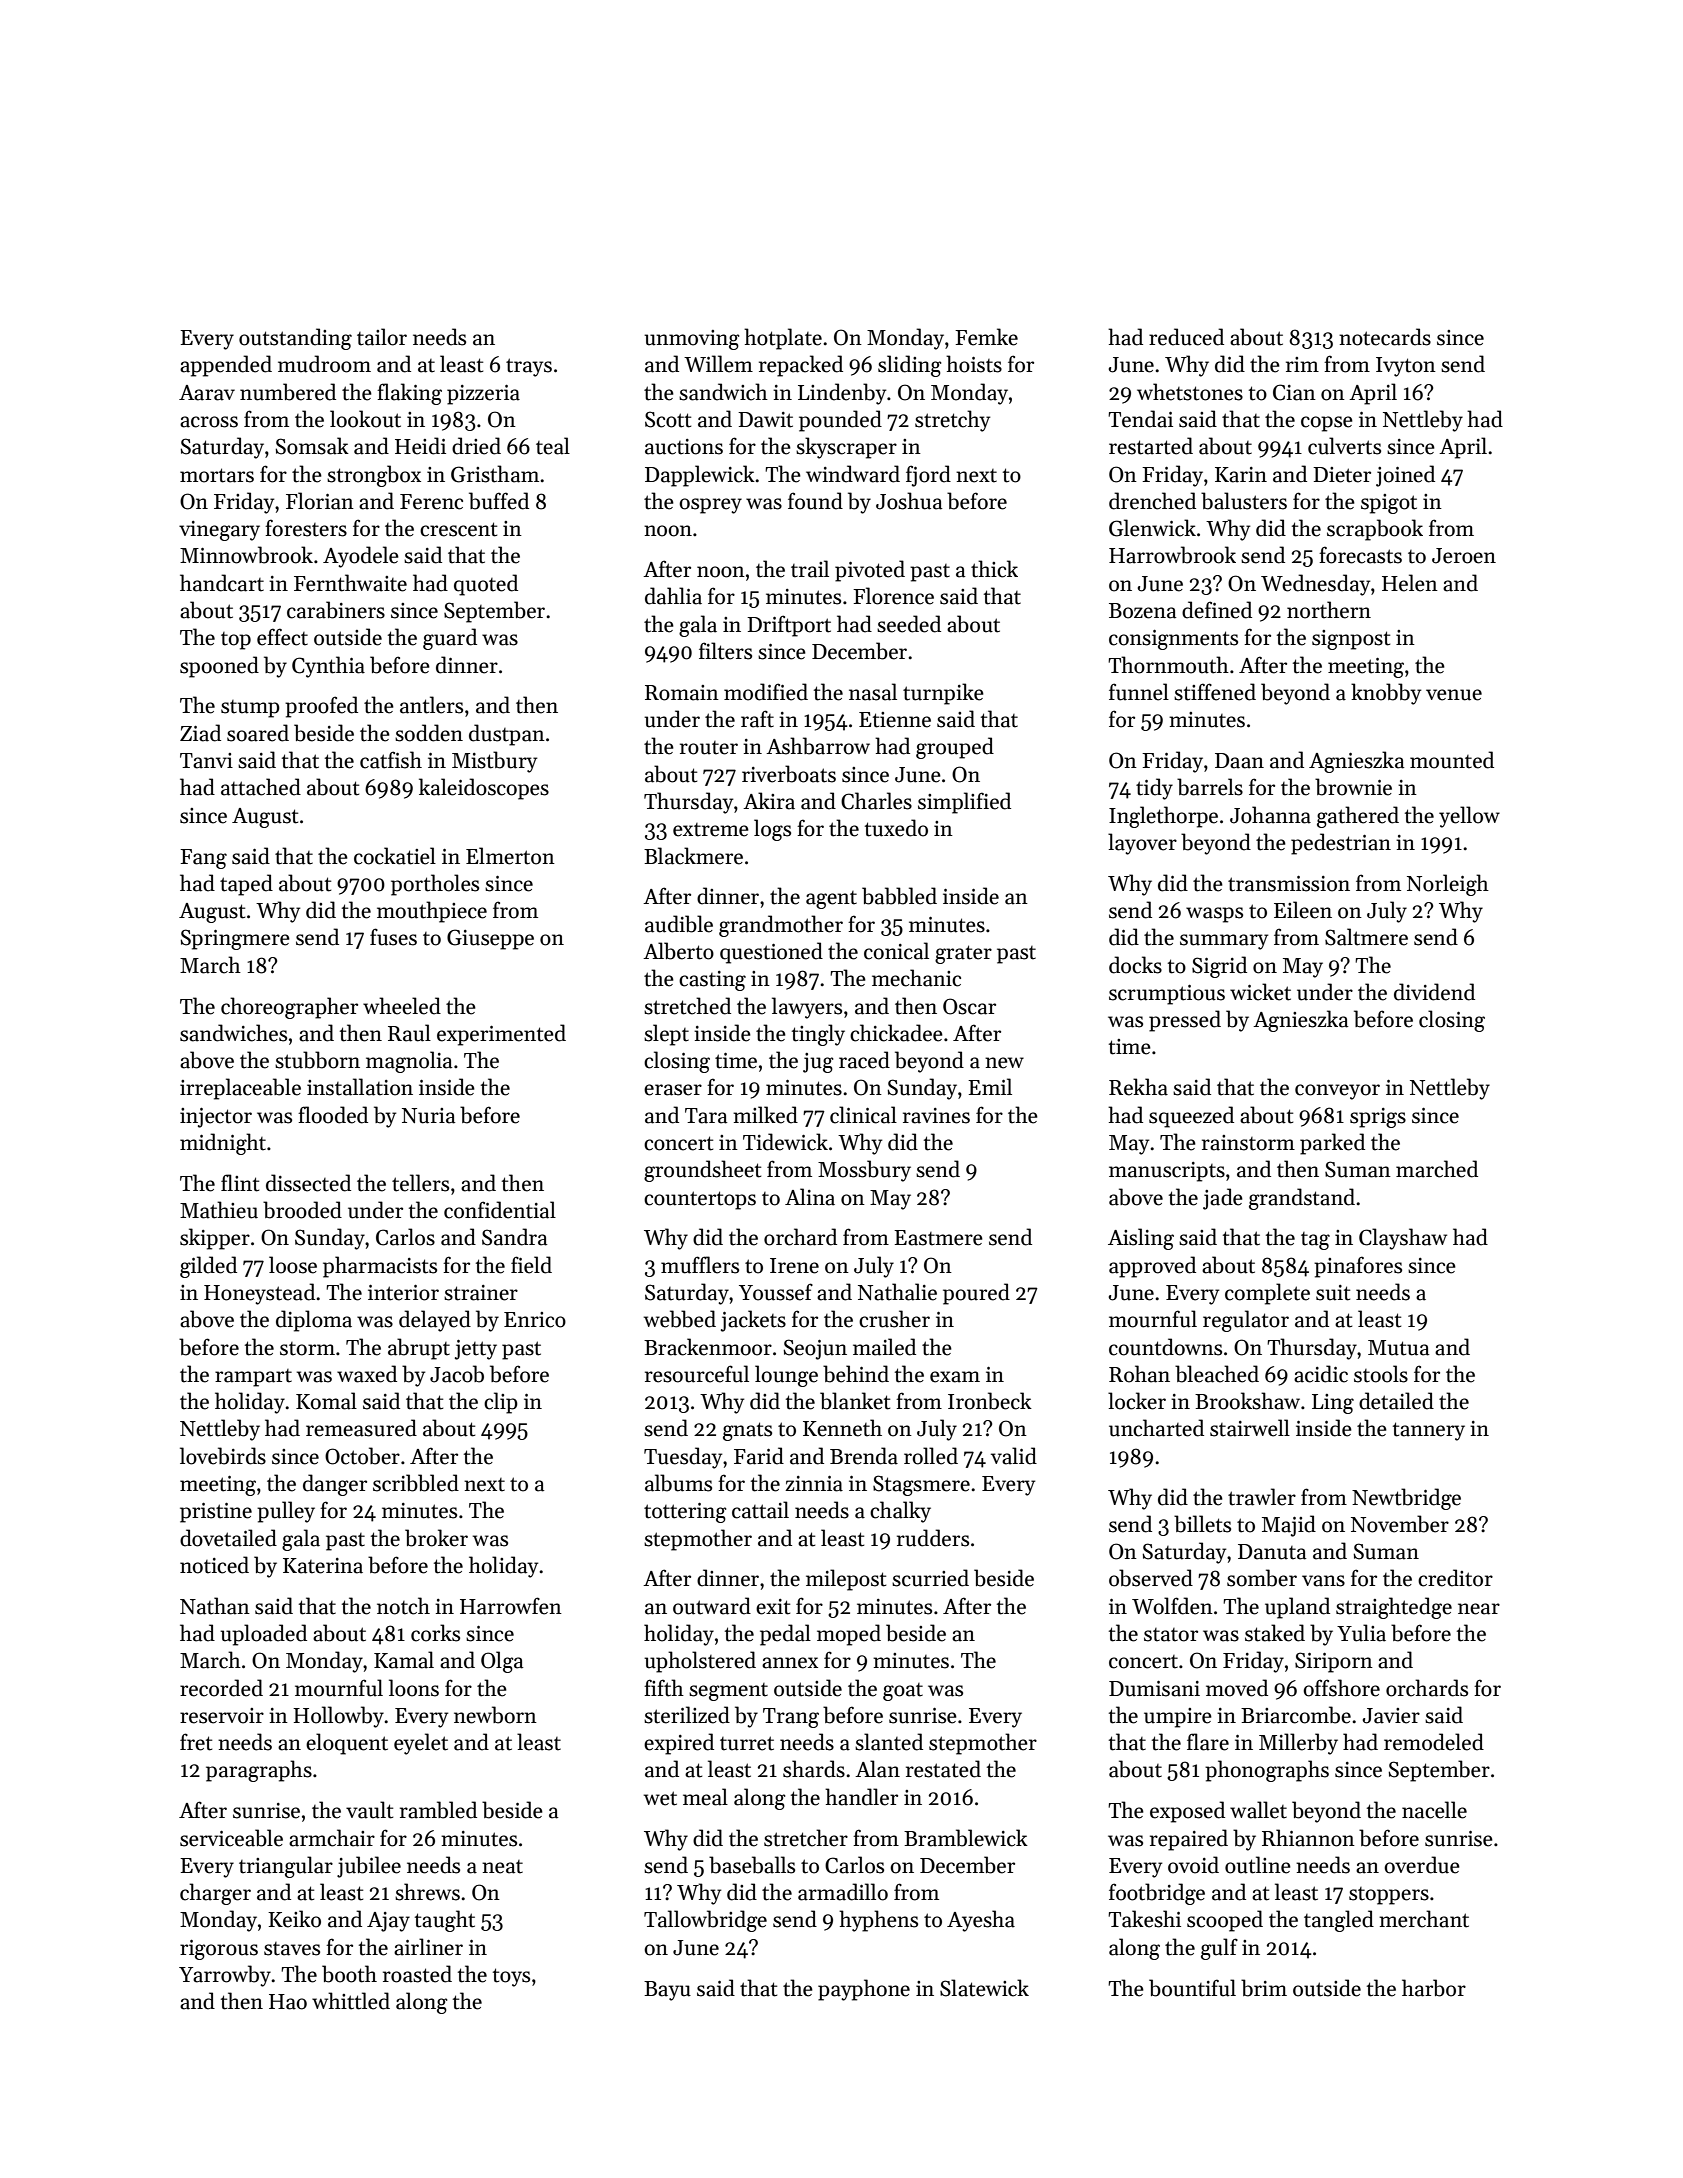 The width and height of the page is (1683, 2178). I want to click on Wednesday, so click(1315, 585).
